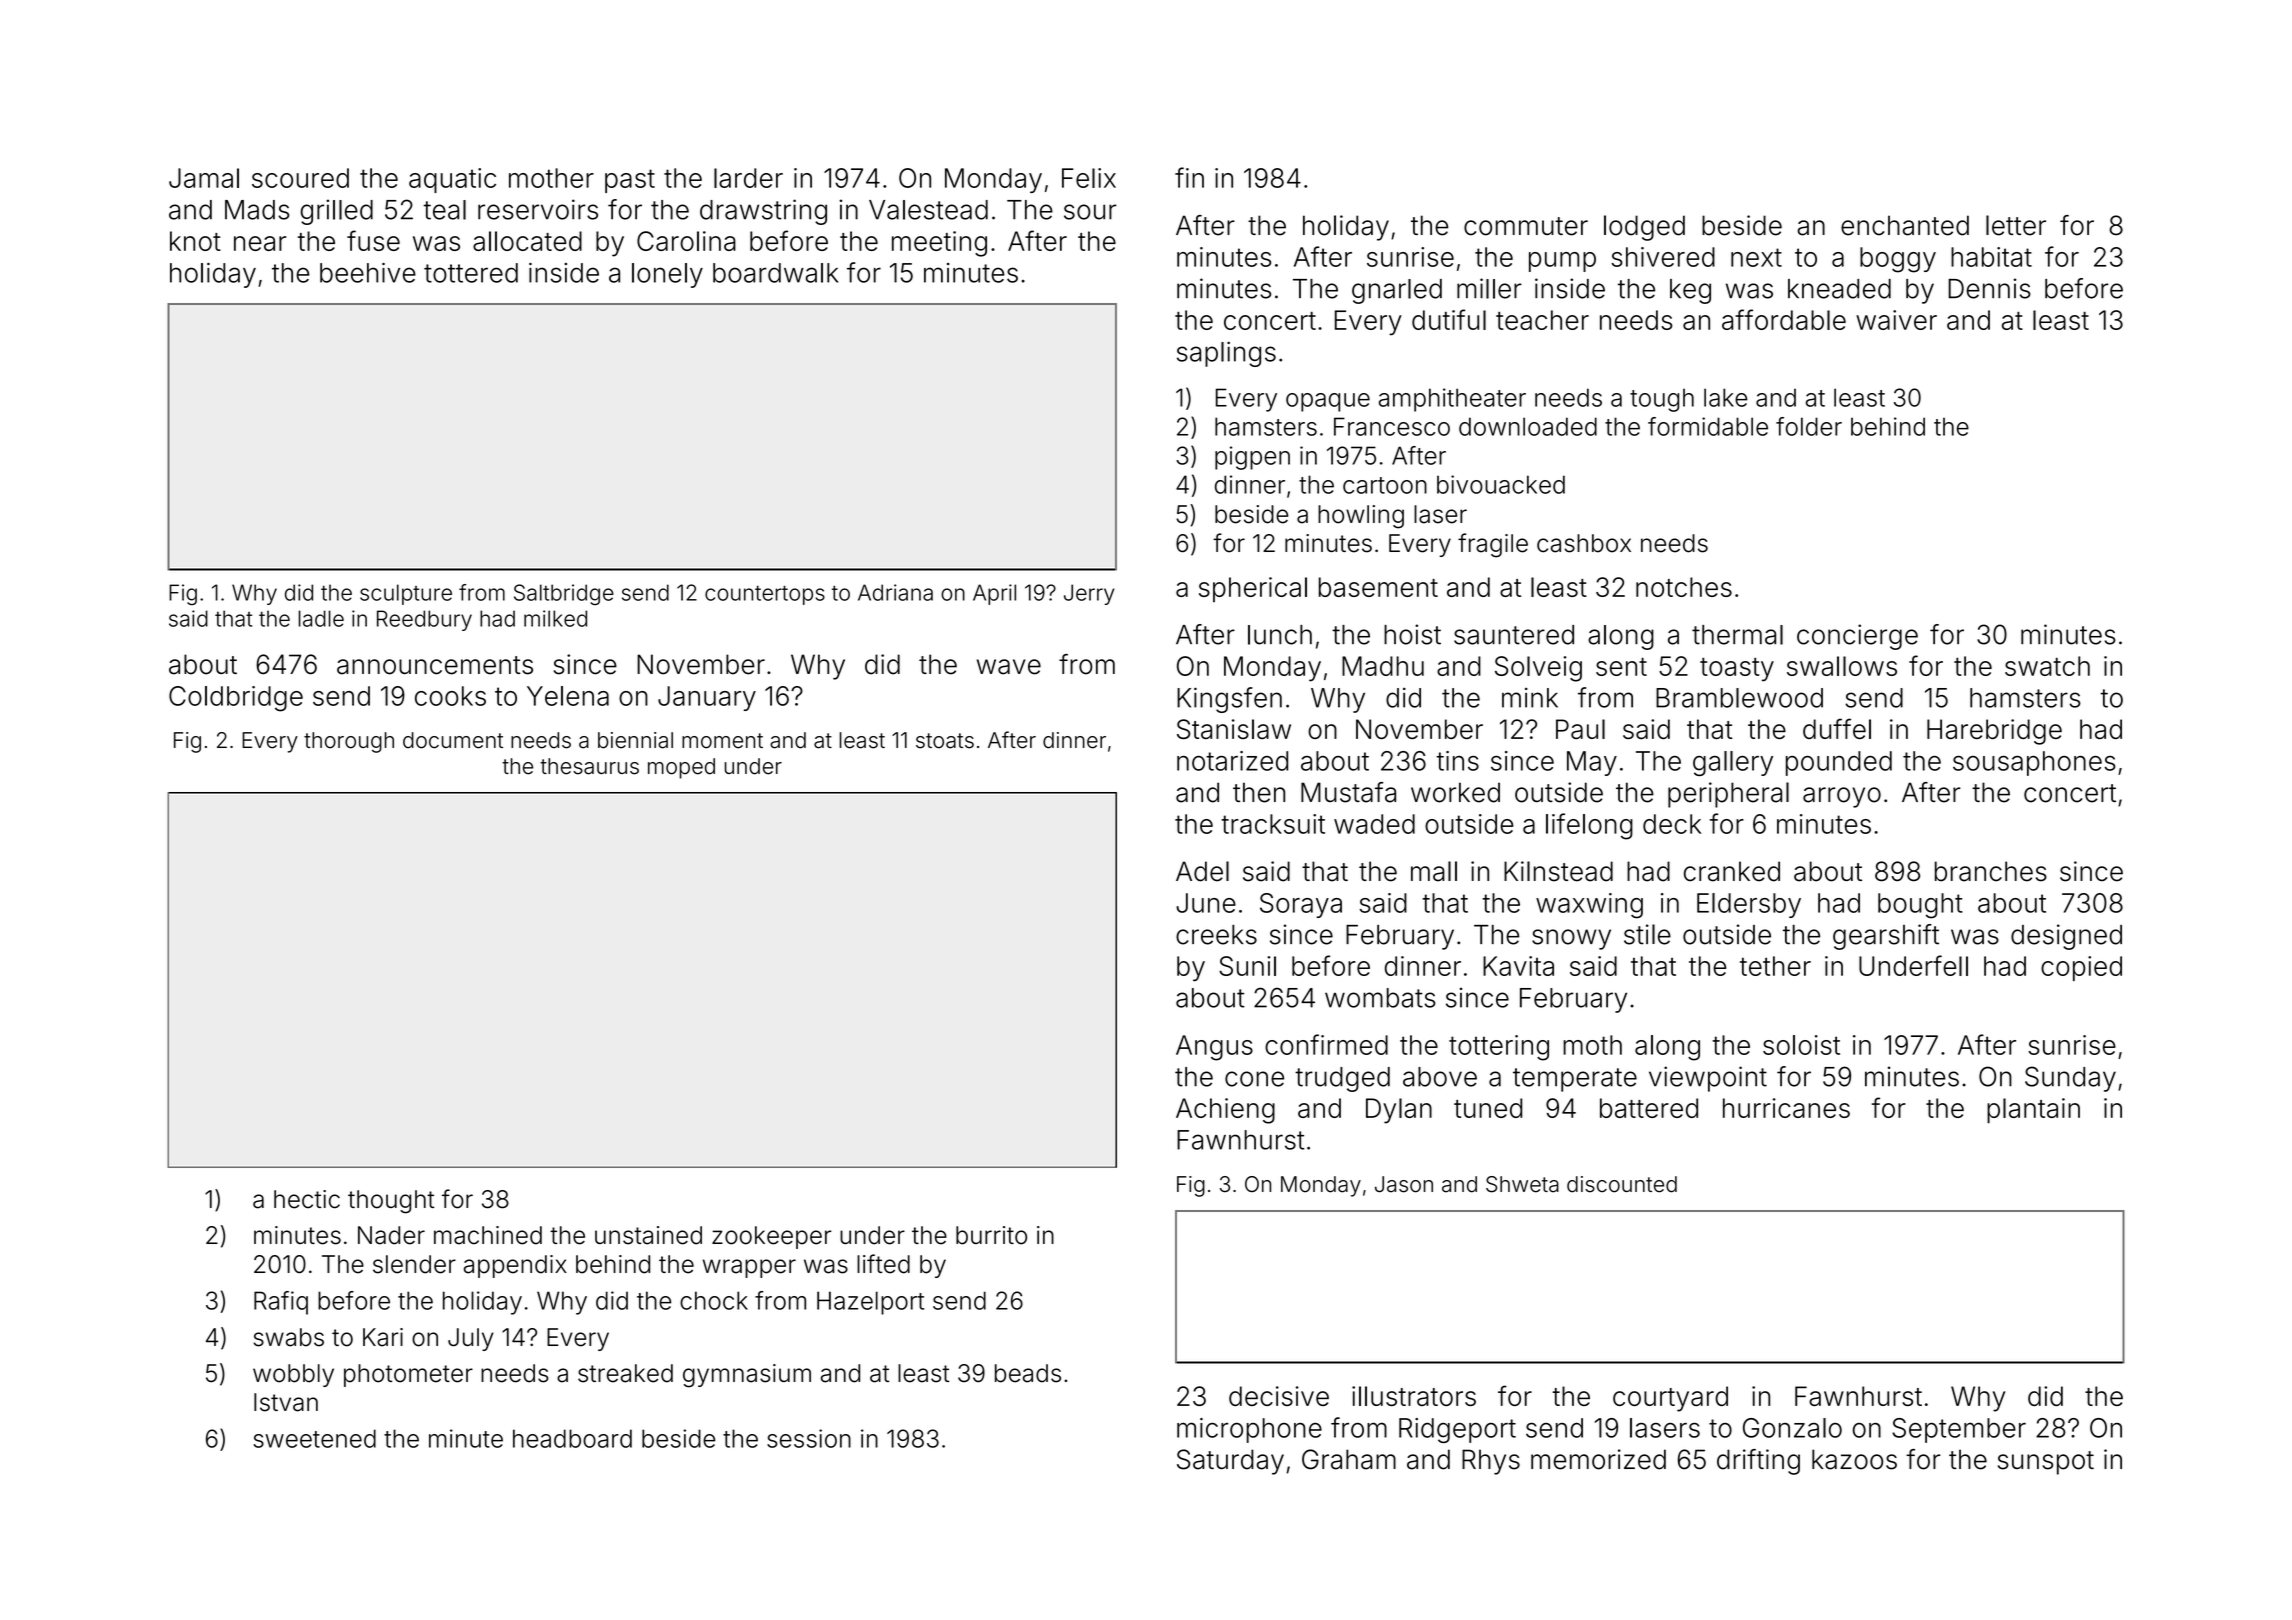 The height and width of the screenshot is (1620, 2292). Describe the element at coordinates (2081, 968) in the screenshot. I see `copied` at that location.
